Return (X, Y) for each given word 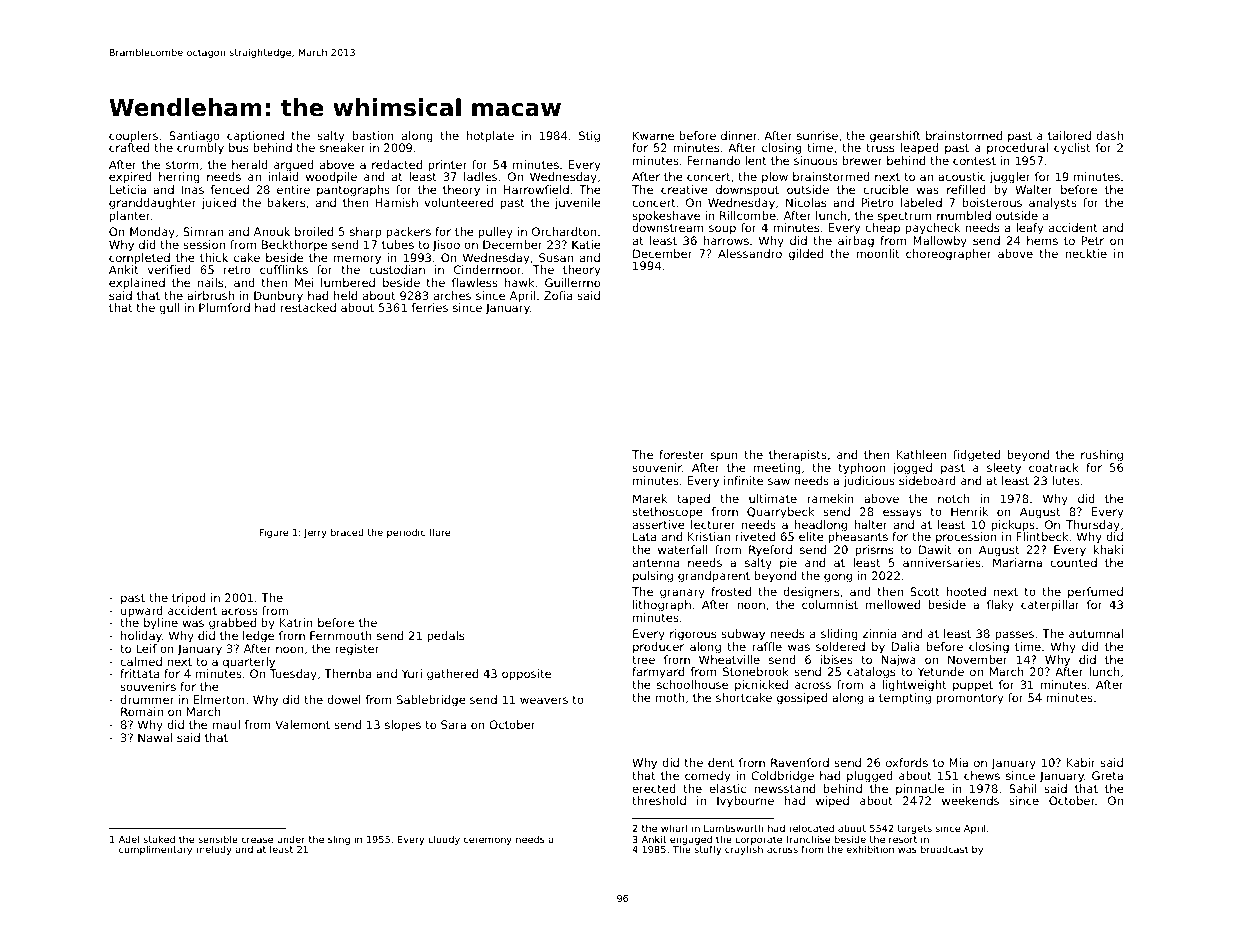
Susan (556, 257)
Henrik (969, 511)
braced (347, 532)
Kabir (1081, 762)
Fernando (713, 160)
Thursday (1093, 526)
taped (693, 500)
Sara (453, 724)
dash (1109, 135)
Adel (129, 839)
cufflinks (284, 269)
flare (439, 532)
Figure (273, 533)
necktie (1086, 253)
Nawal (155, 737)
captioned (255, 137)
